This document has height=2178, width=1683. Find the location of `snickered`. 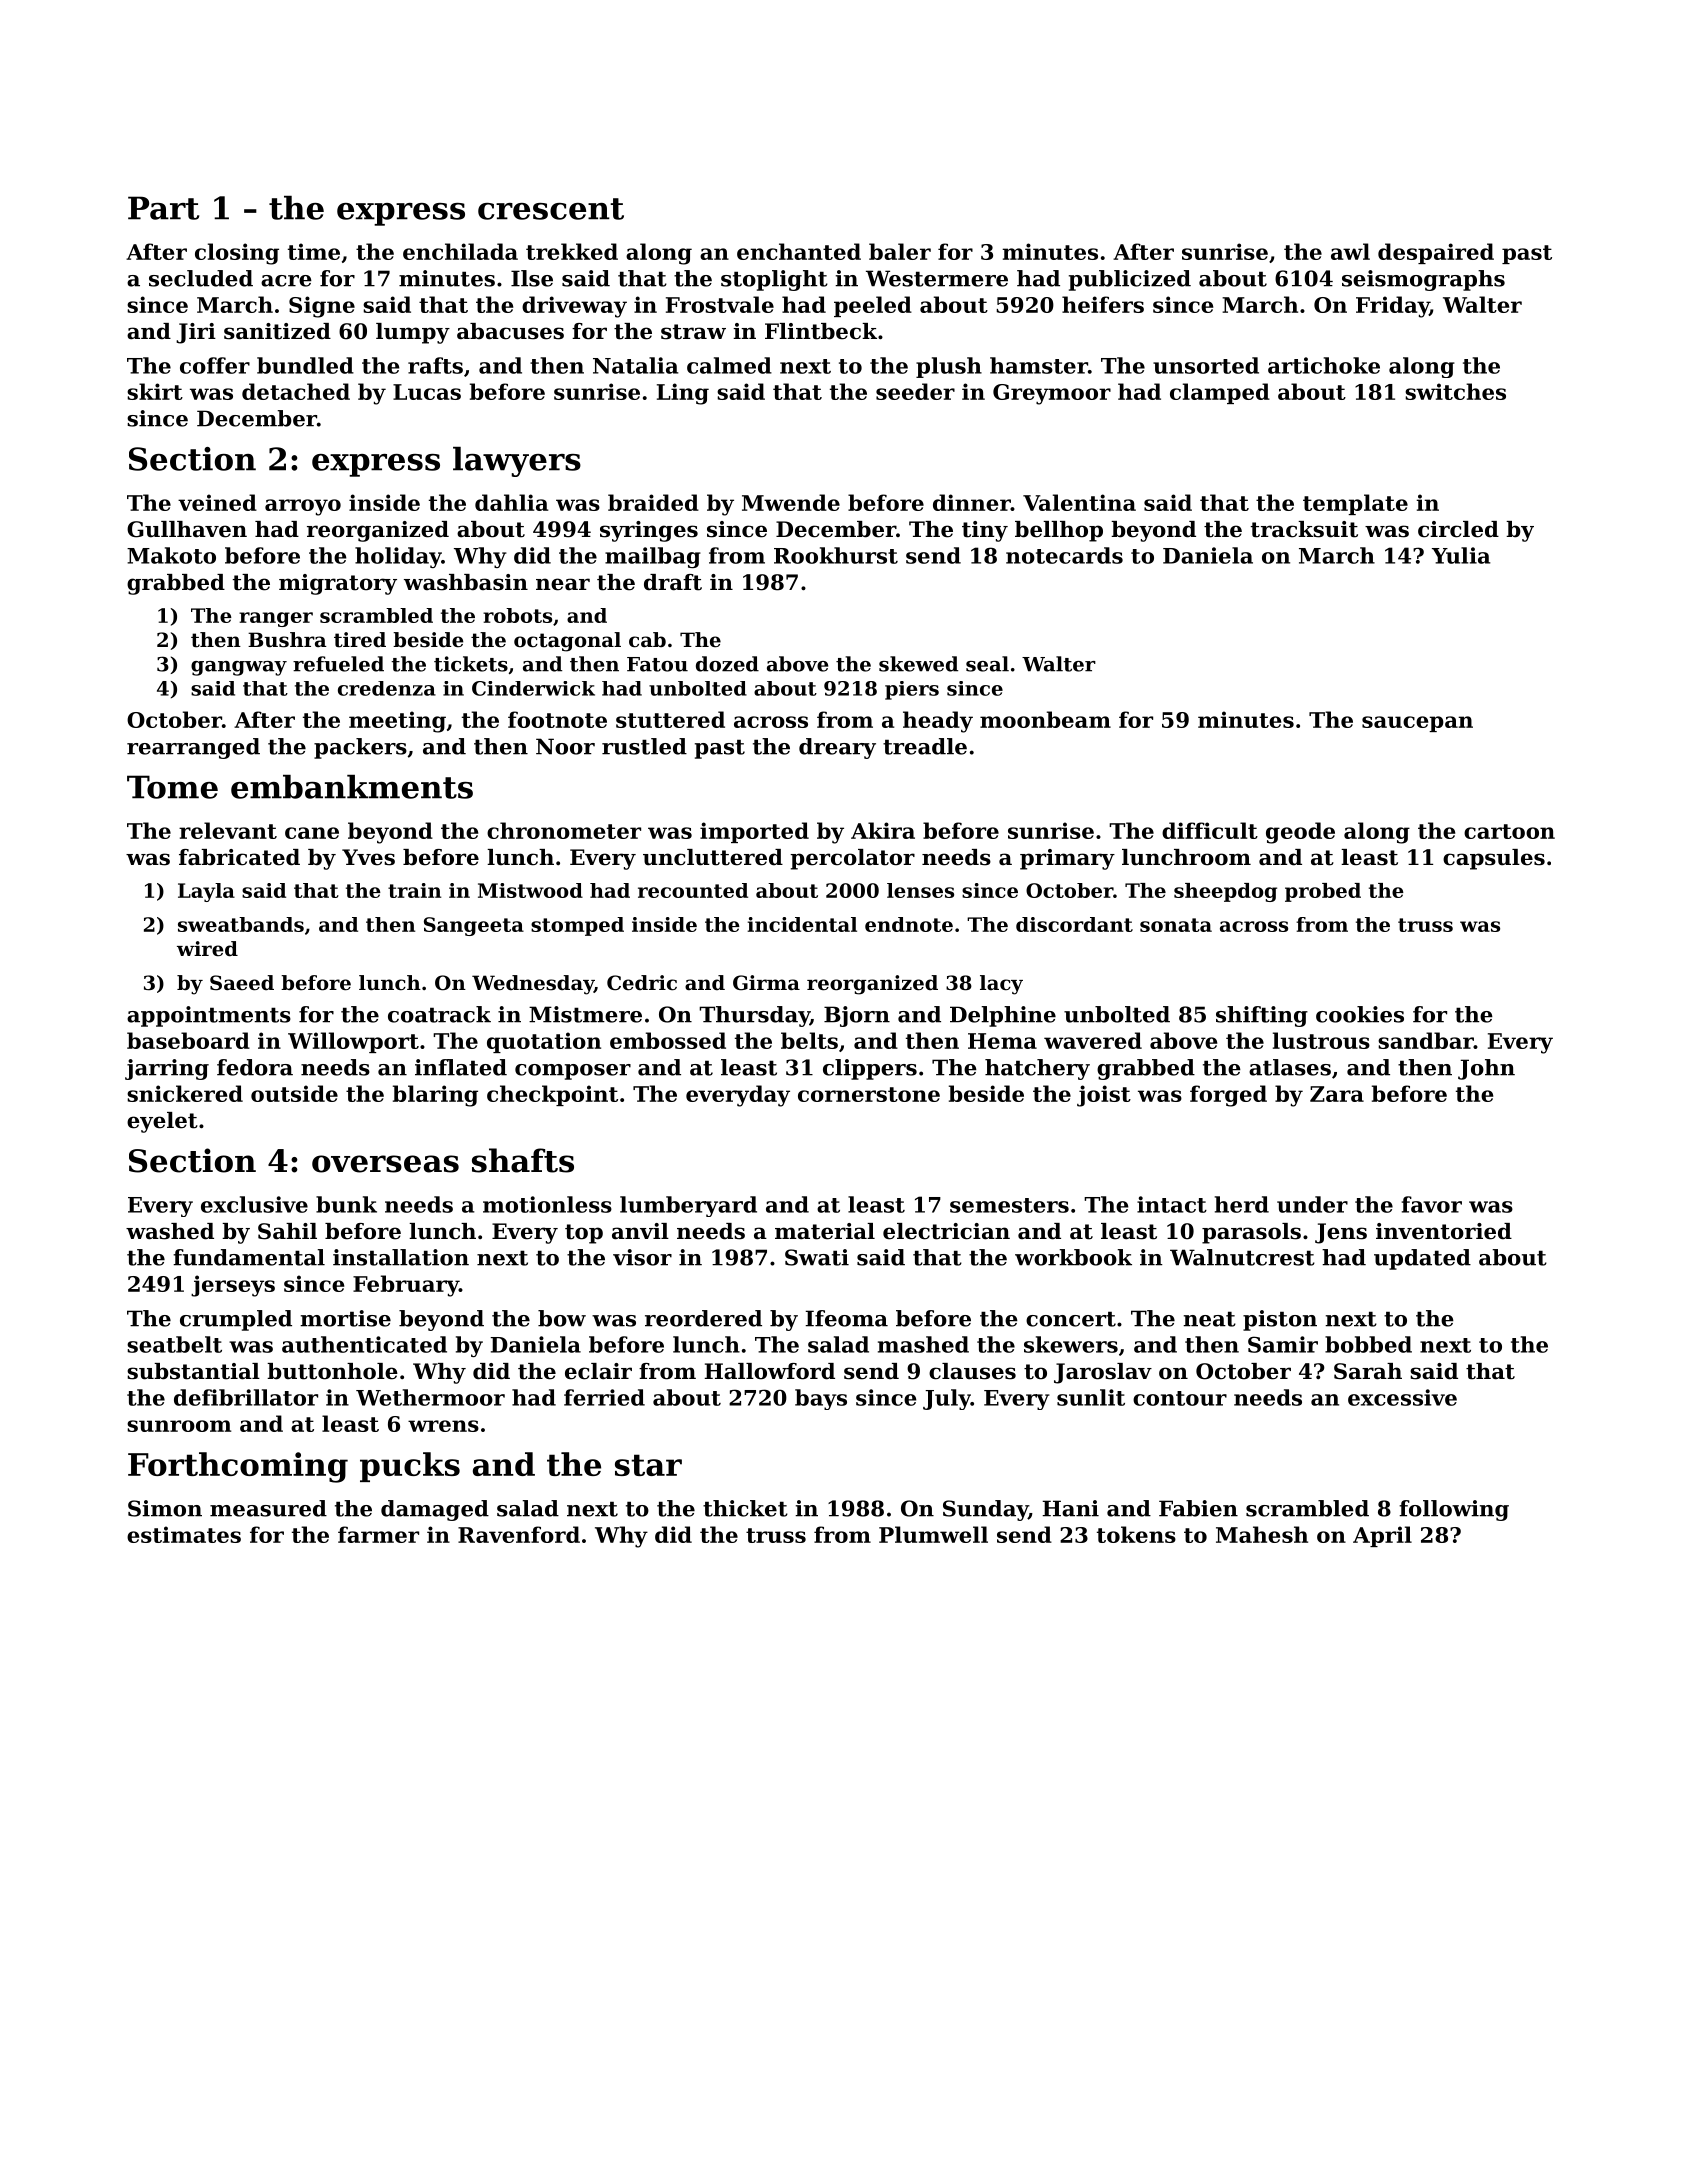

snickered is located at coordinates (185, 1093).
